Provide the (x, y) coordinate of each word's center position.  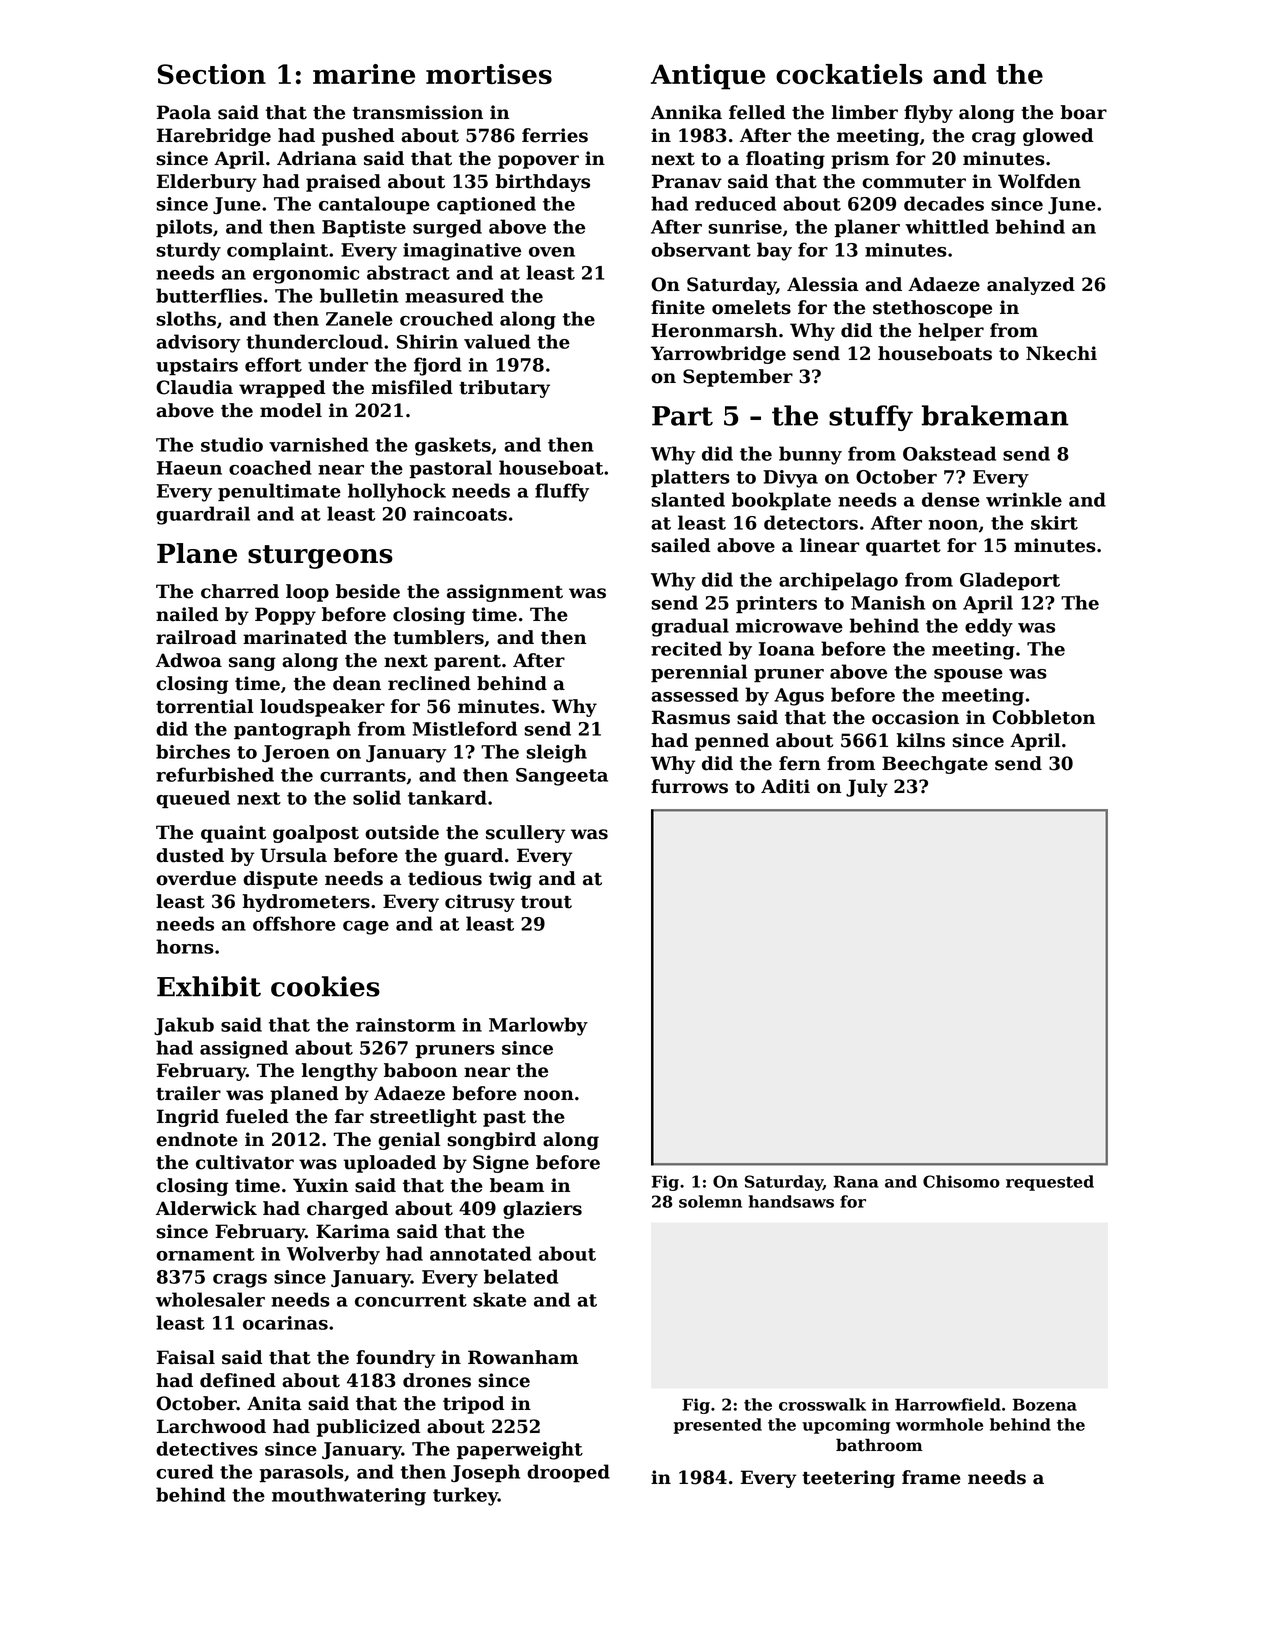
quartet (903, 548)
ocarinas (285, 1323)
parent (467, 663)
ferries (555, 135)
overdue (196, 878)
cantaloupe (374, 205)
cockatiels (849, 74)
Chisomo (961, 1181)
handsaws (791, 1201)
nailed (187, 614)
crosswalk (822, 1404)
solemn (710, 1201)
